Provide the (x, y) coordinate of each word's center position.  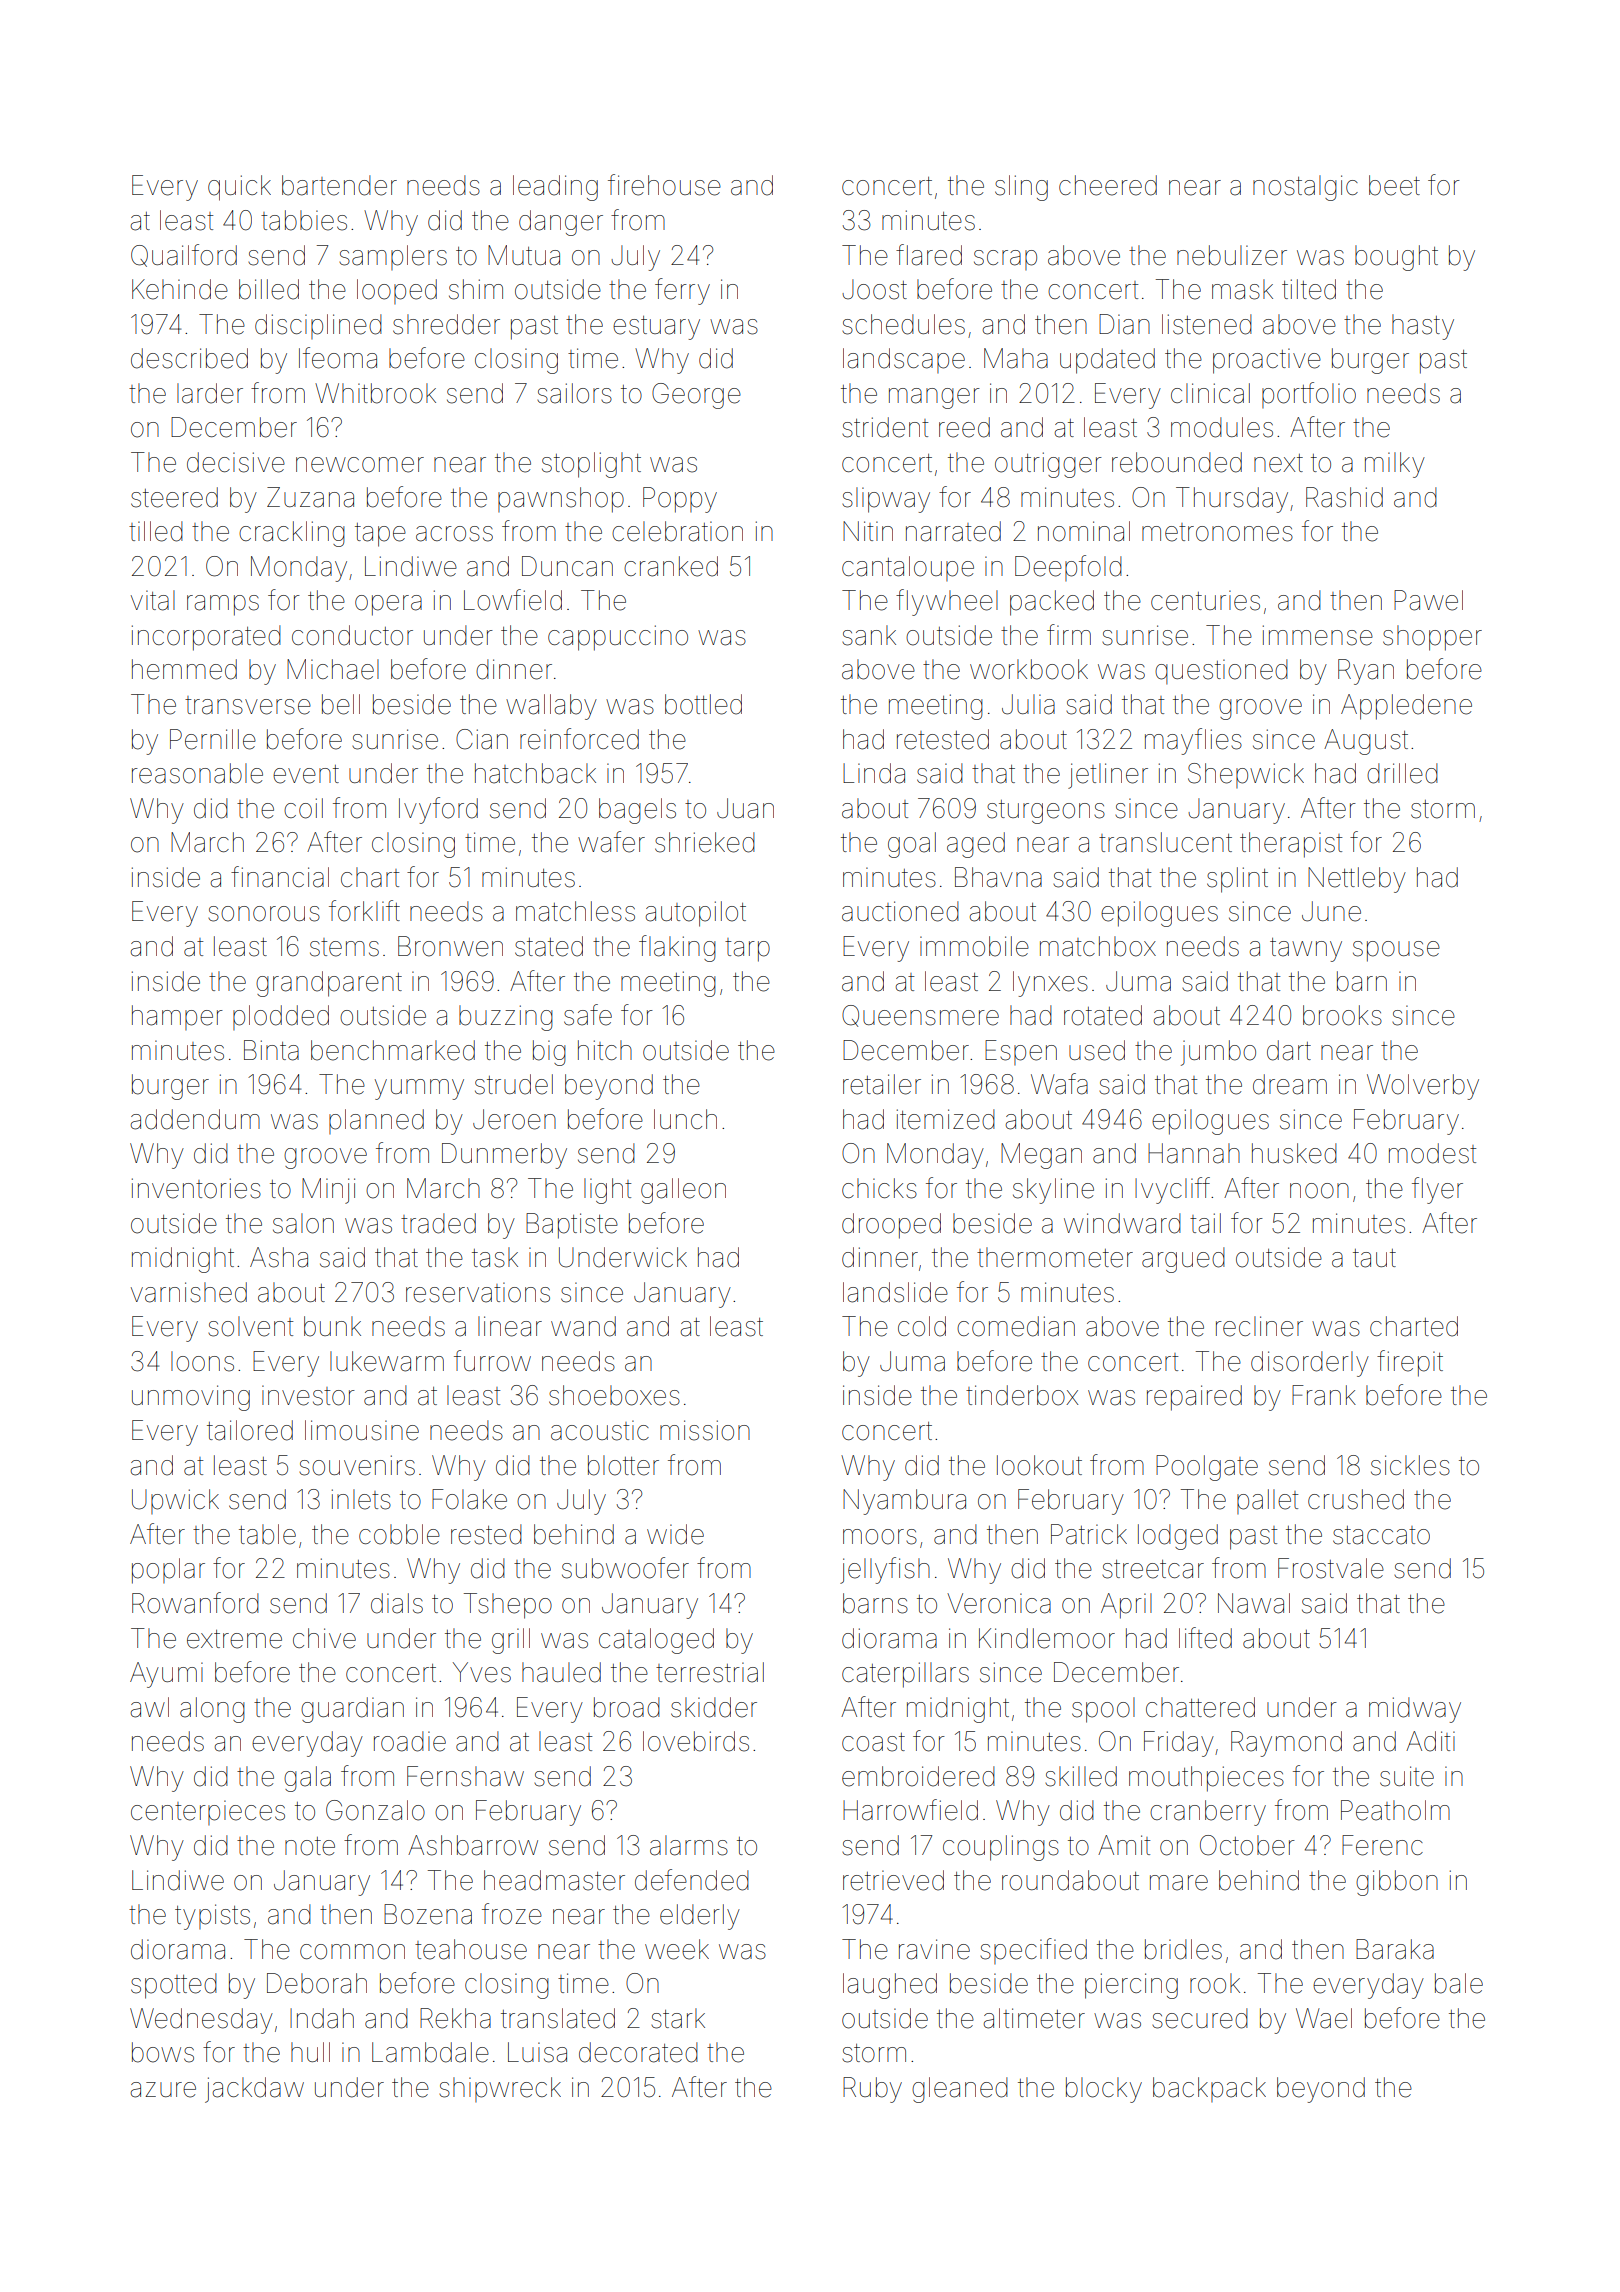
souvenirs (357, 1465)
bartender (339, 185)
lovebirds (696, 1741)
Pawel (1428, 600)
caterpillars (905, 1675)
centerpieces (208, 1812)
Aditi (1430, 1741)
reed (964, 427)
